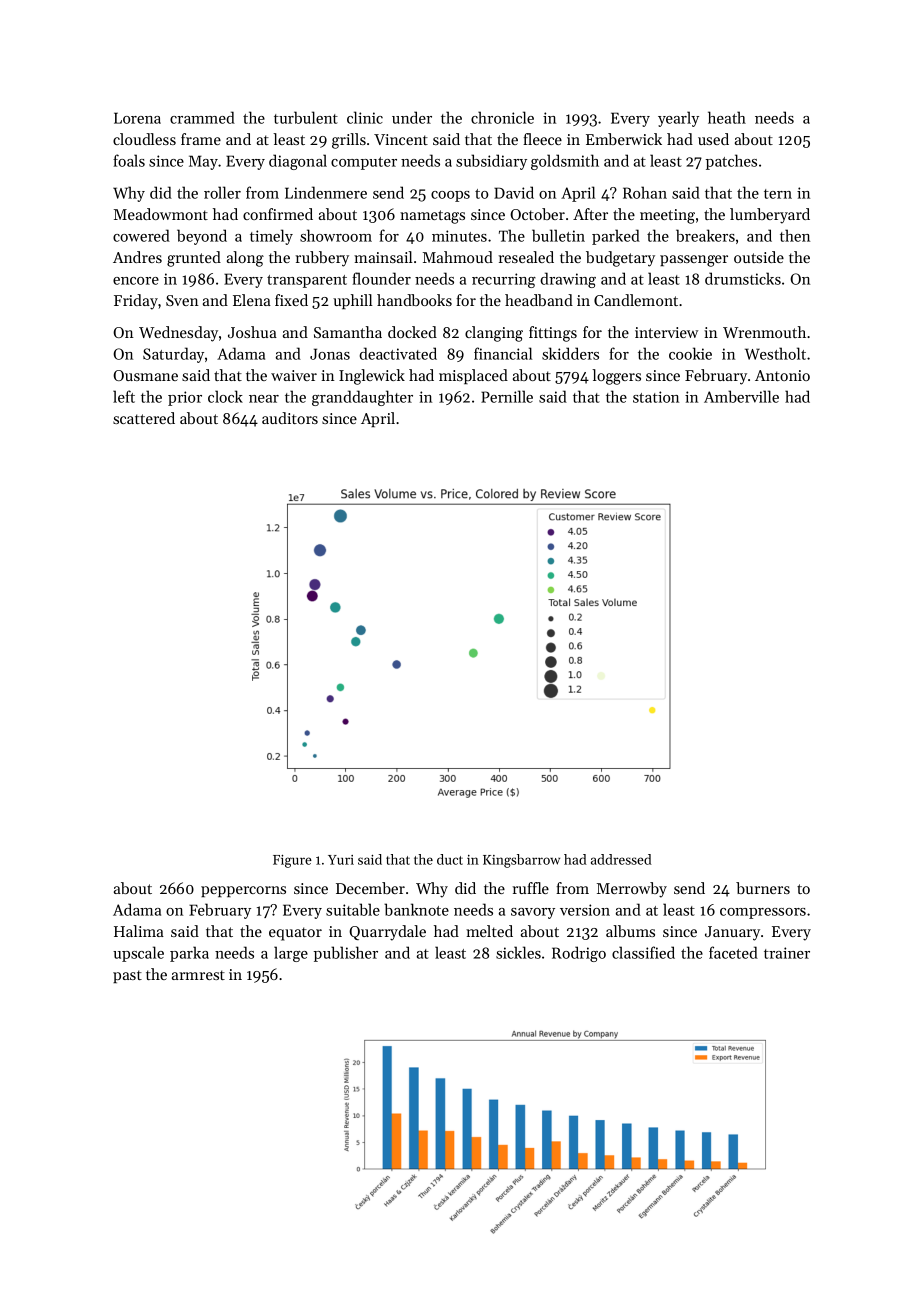  I want to click on David, so click(514, 192).
